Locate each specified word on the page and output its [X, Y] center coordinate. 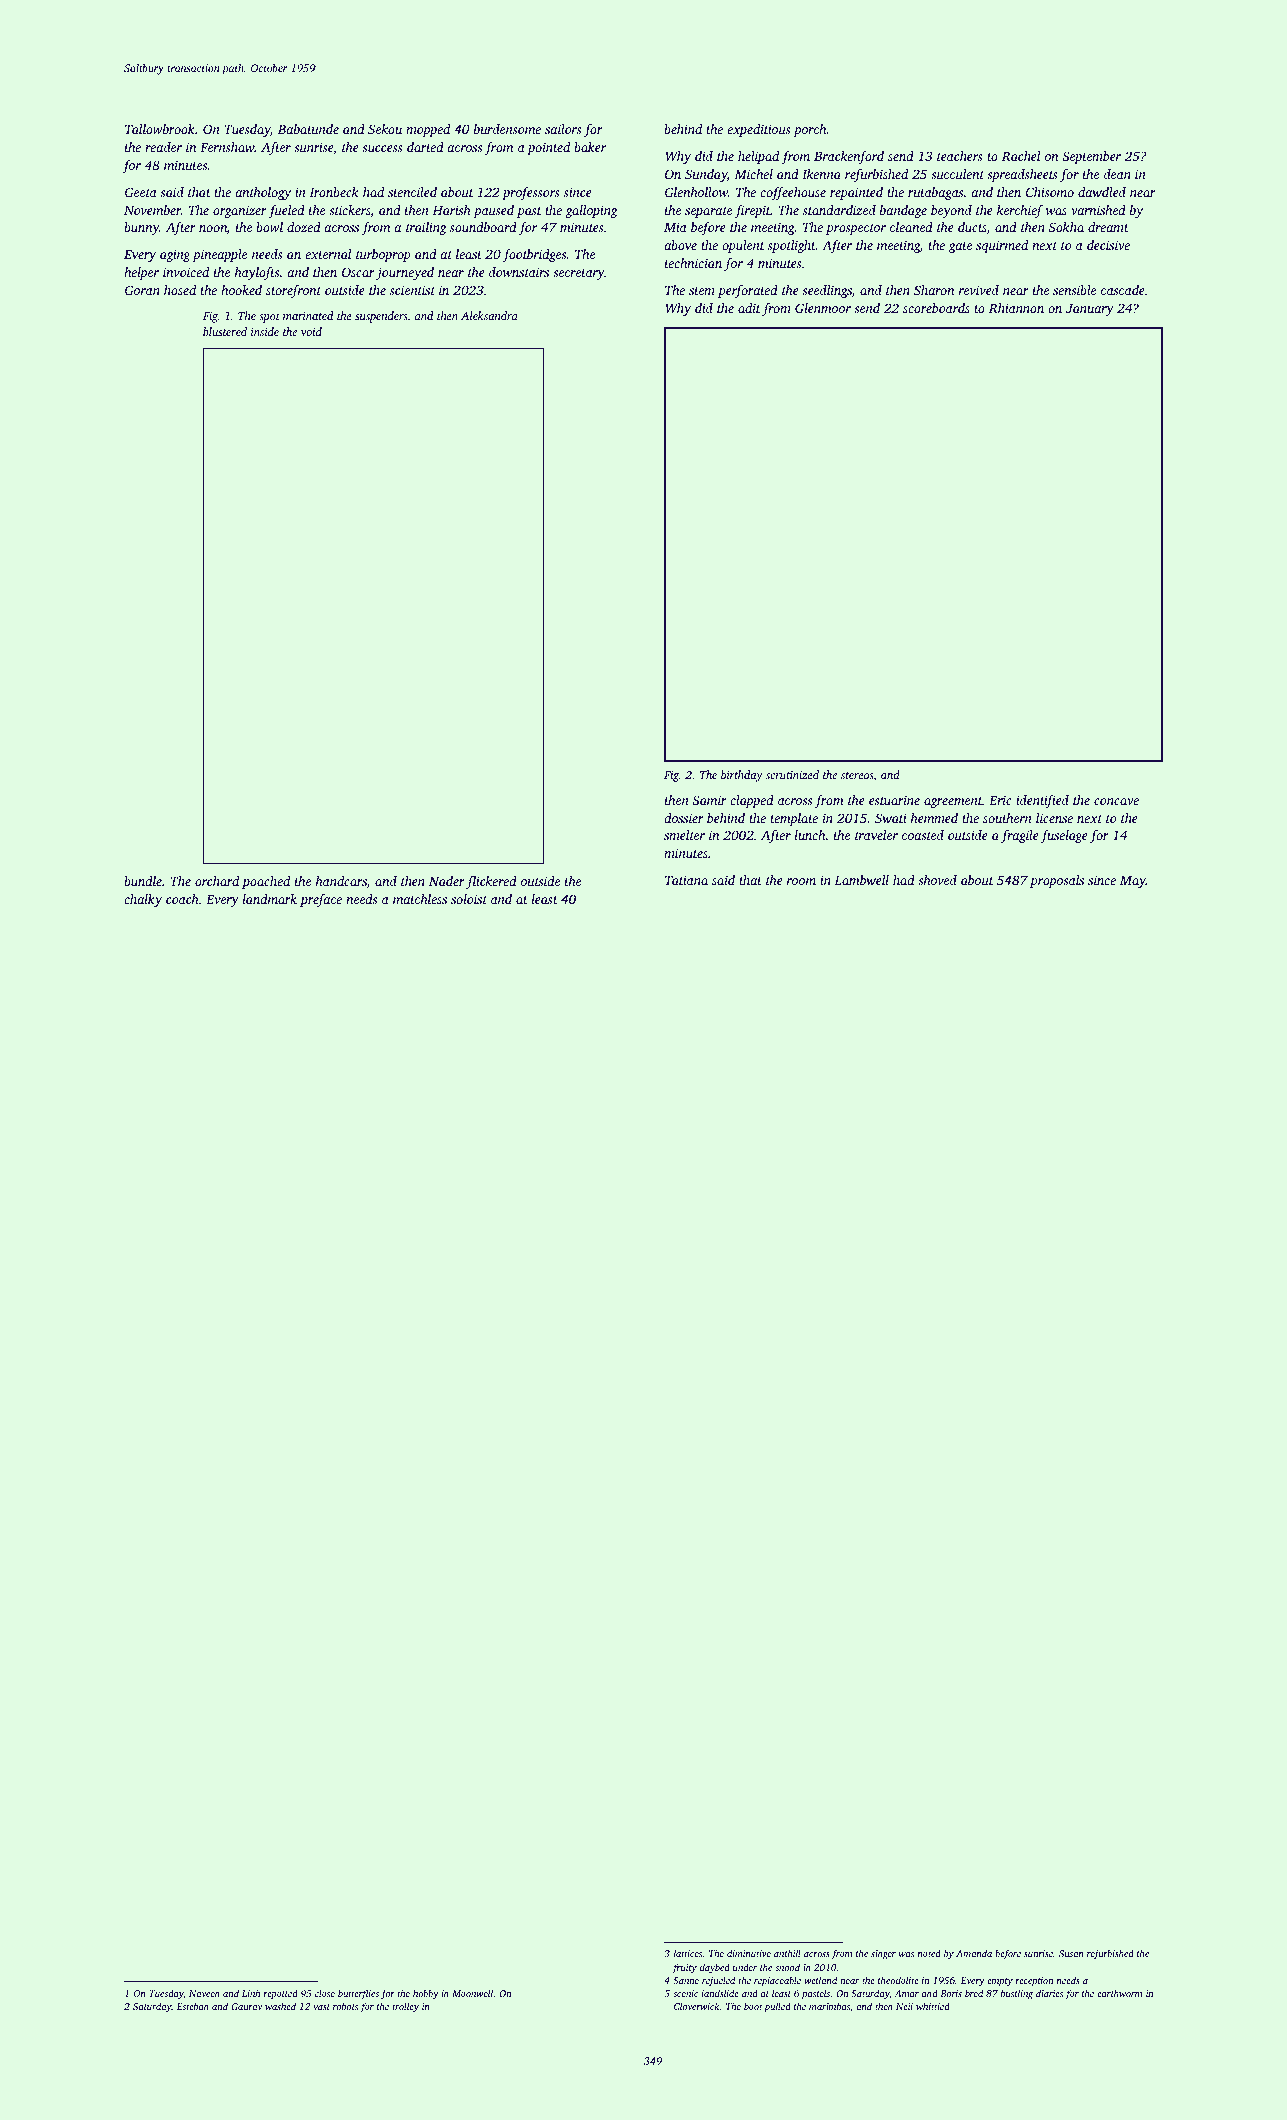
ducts [972, 227]
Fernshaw [227, 147]
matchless [420, 899]
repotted [281, 1994]
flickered [491, 882]
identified [1042, 801]
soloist [469, 899]
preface [321, 900]
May [1133, 882]
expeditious [759, 130]
